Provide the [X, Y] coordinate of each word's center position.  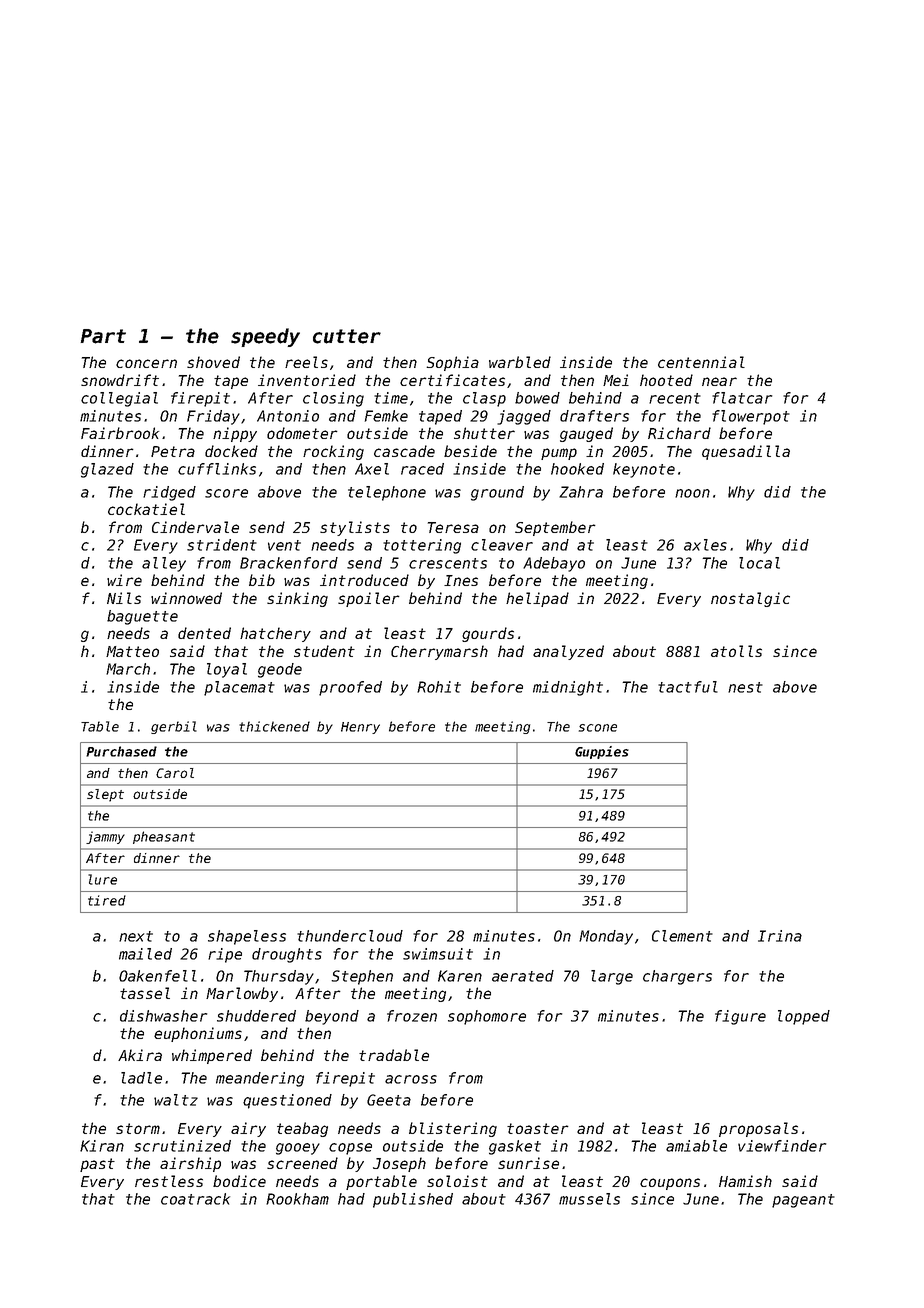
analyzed [568, 652]
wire [124, 580]
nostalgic [750, 599]
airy [248, 1129]
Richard [679, 433]
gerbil [174, 727]
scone [598, 728]
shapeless [247, 937]
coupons [670, 1184]
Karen [460, 976]
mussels [589, 1199]
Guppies [602, 752]
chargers [677, 977]
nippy [235, 434]
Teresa [453, 527]
